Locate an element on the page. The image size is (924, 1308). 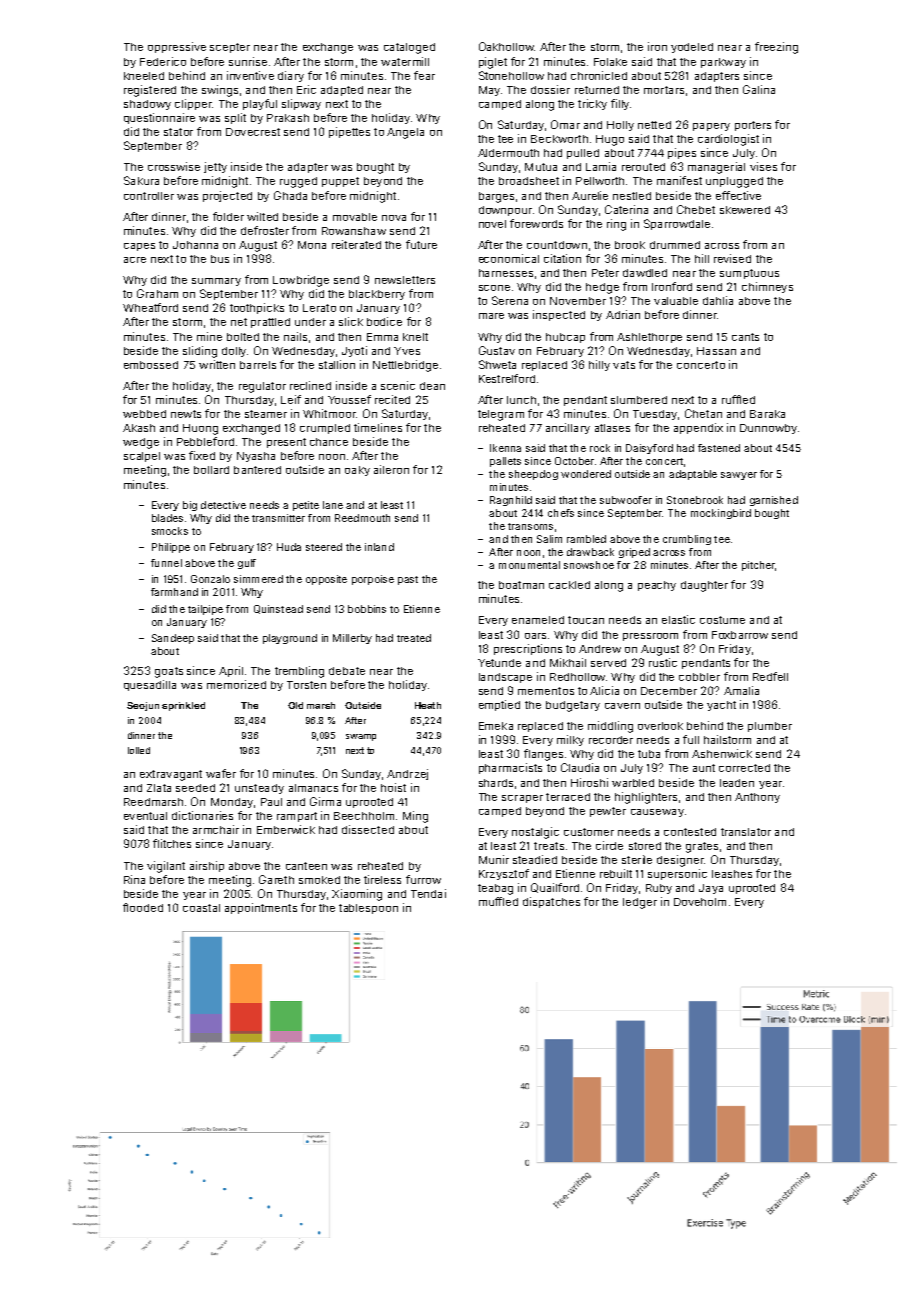
muffled is located at coordinates (498, 901).
